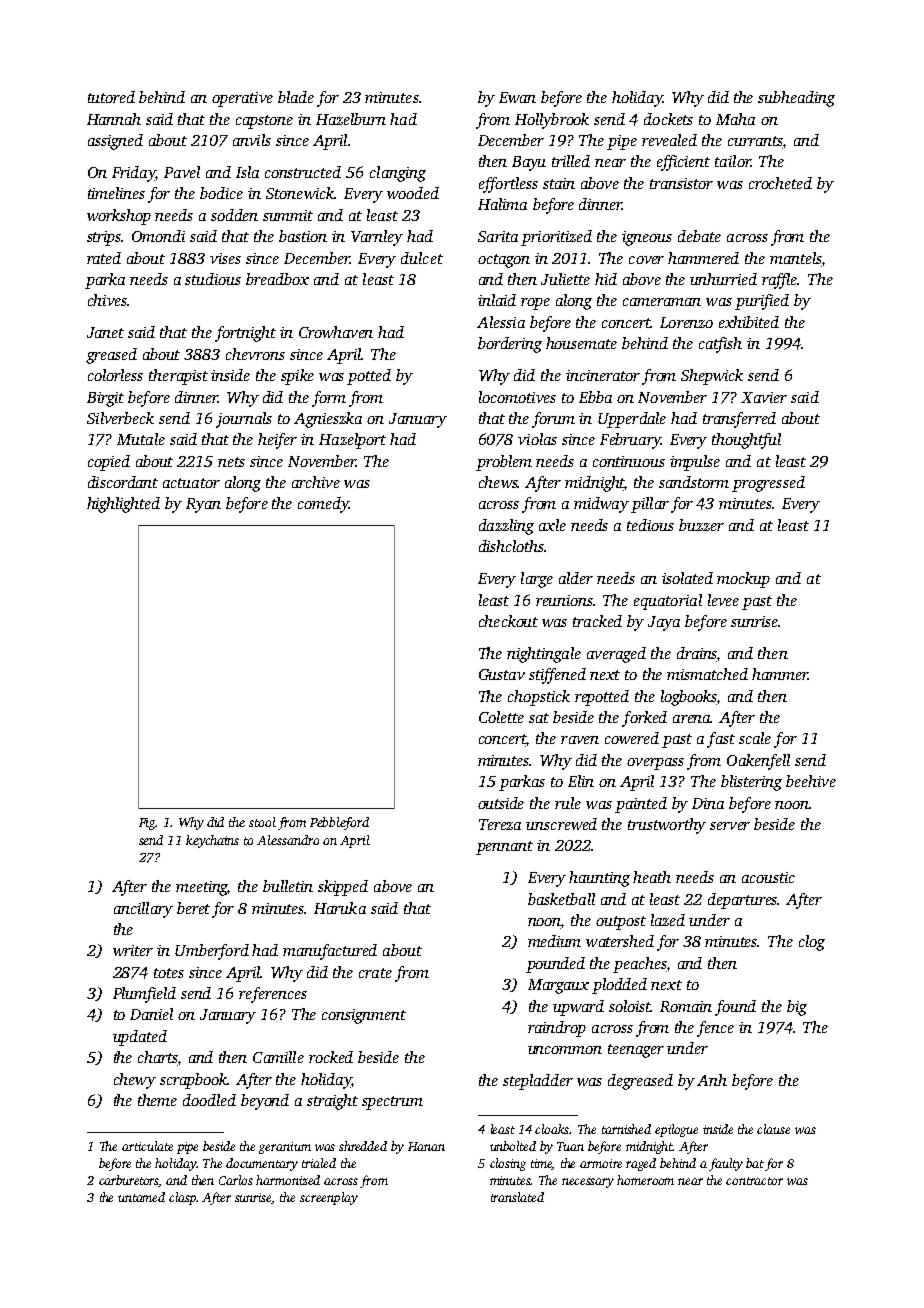 This image has height=1308, width=924. What do you see at coordinates (323, 505) in the image?
I see `comedy` at bounding box center [323, 505].
